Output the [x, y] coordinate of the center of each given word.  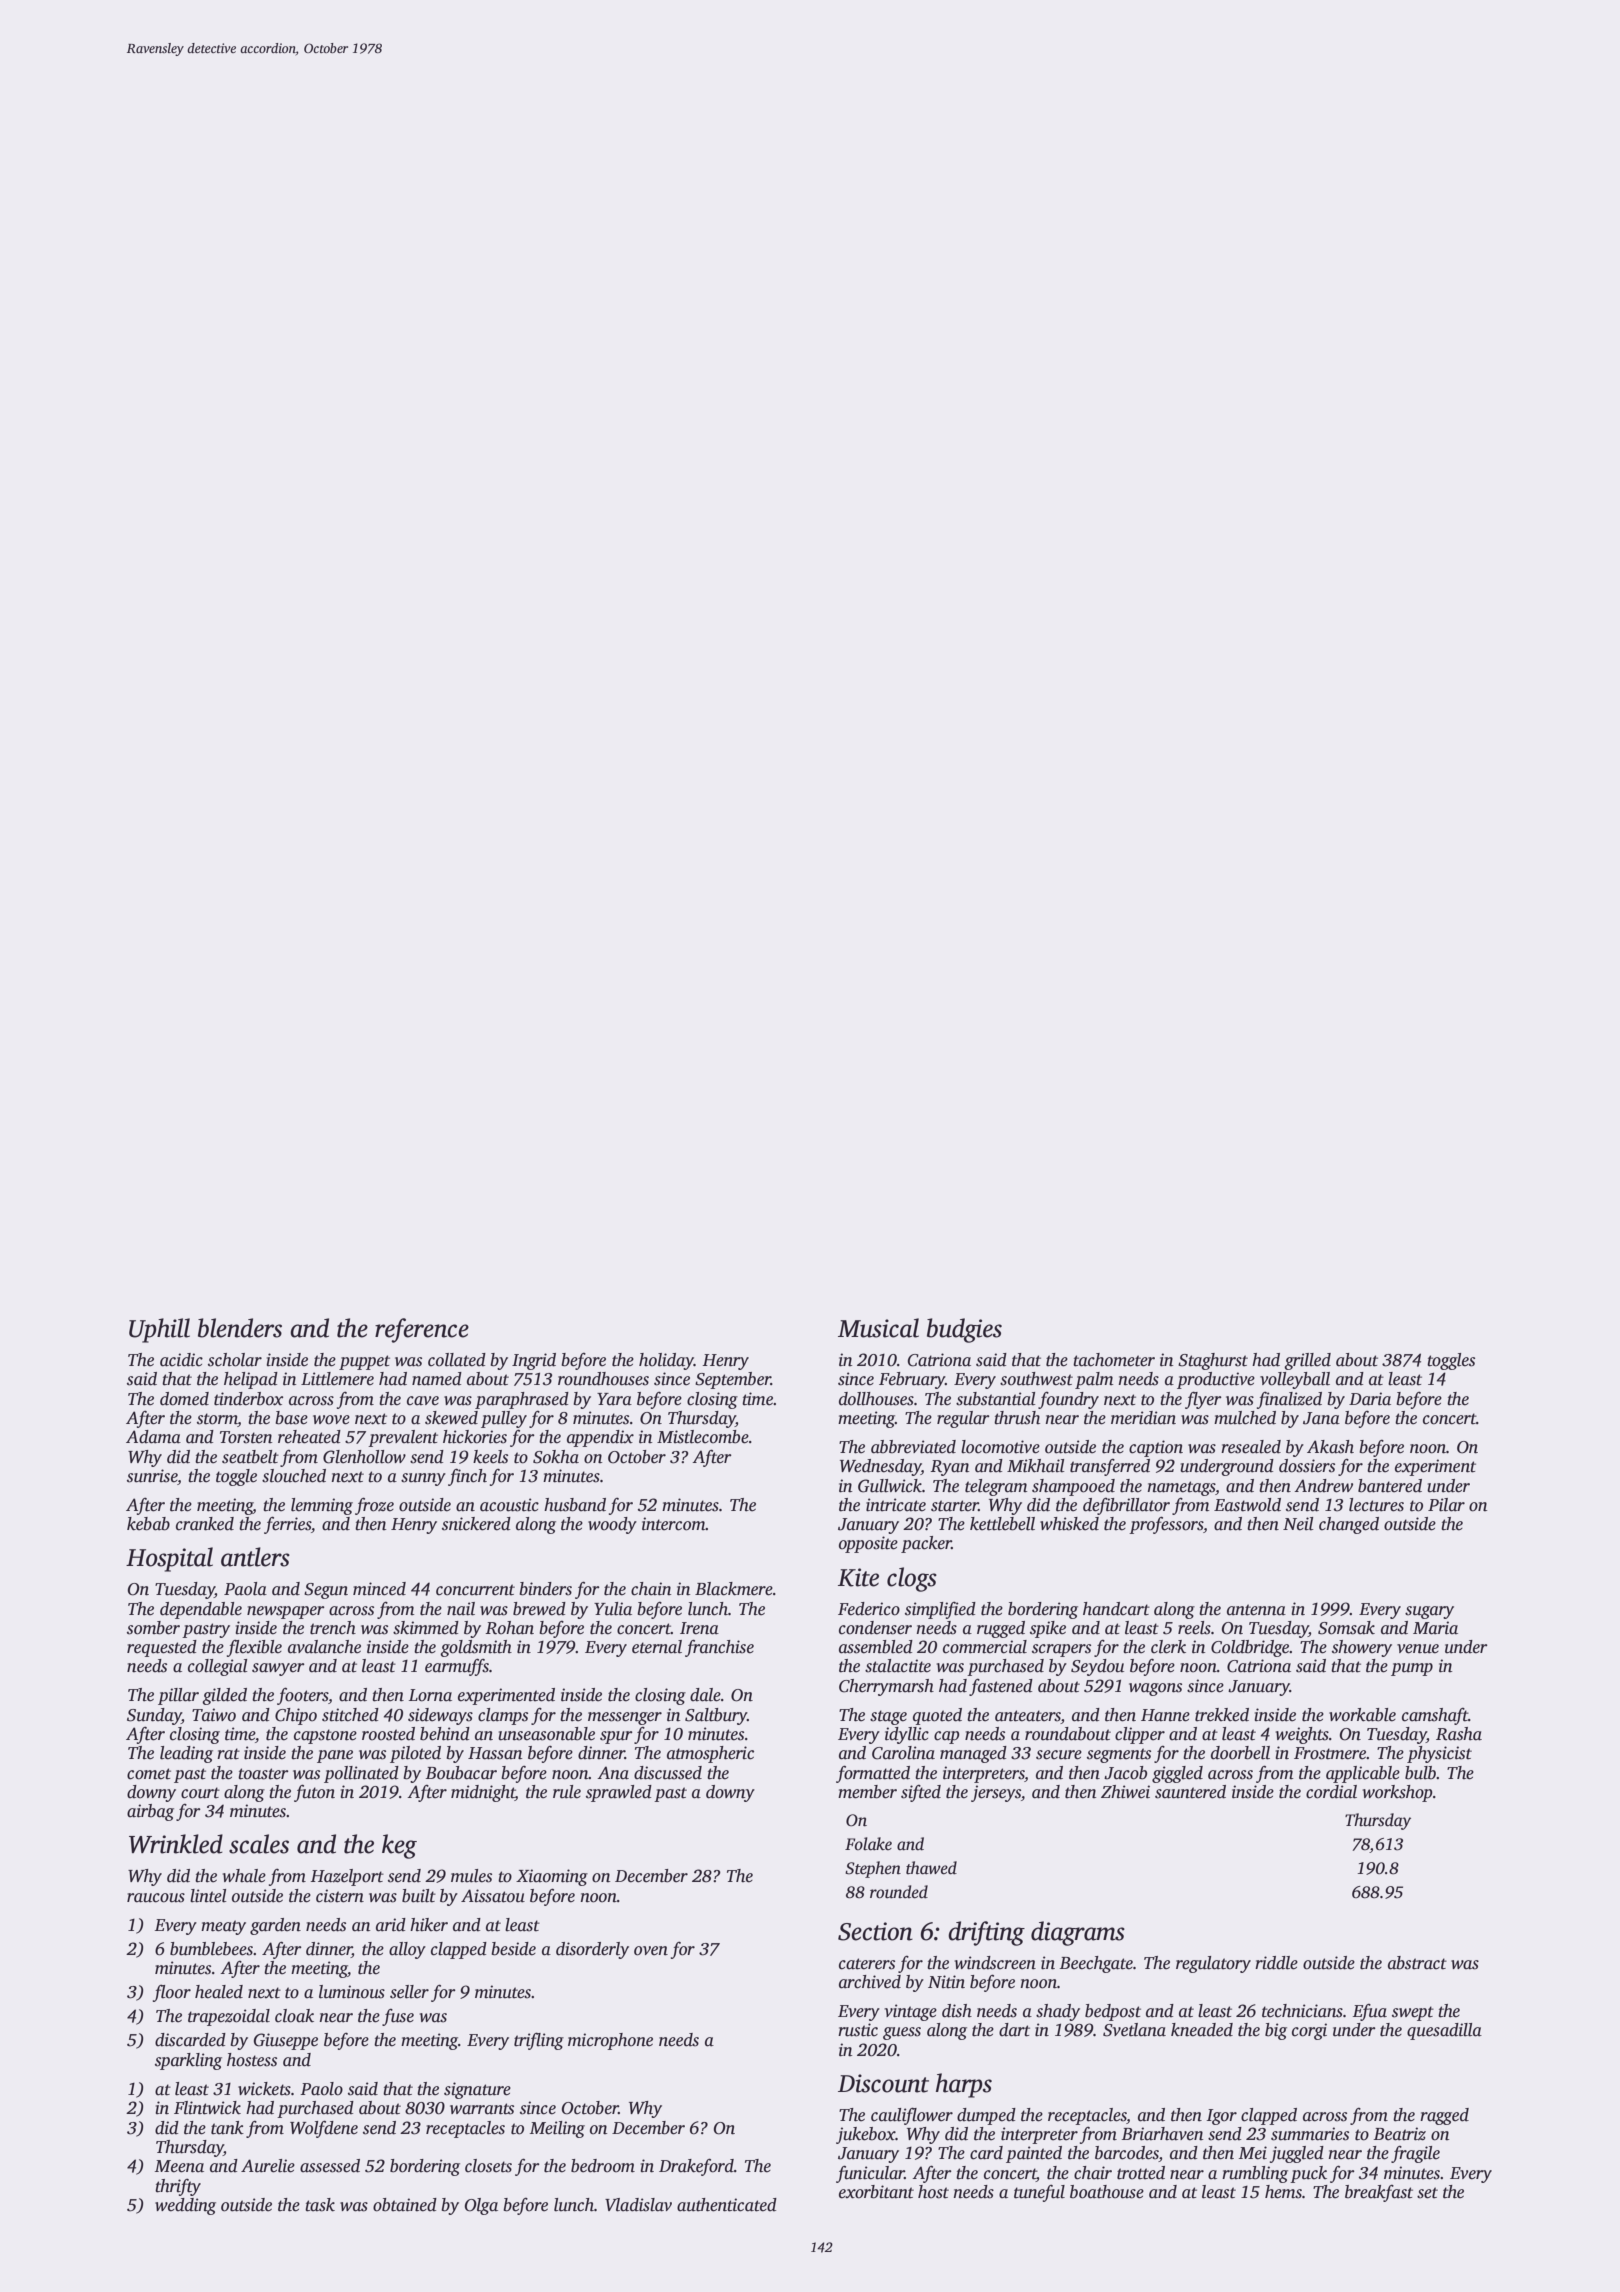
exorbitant [876, 2192]
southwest [1036, 1379]
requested [162, 1648]
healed [219, 1992]
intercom [674, 1524]
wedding [185, 2206]
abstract [1417, 1963]
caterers [867, 1964]
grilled [1307, 1361]
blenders [240, 1328]
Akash [1330, 1447]
